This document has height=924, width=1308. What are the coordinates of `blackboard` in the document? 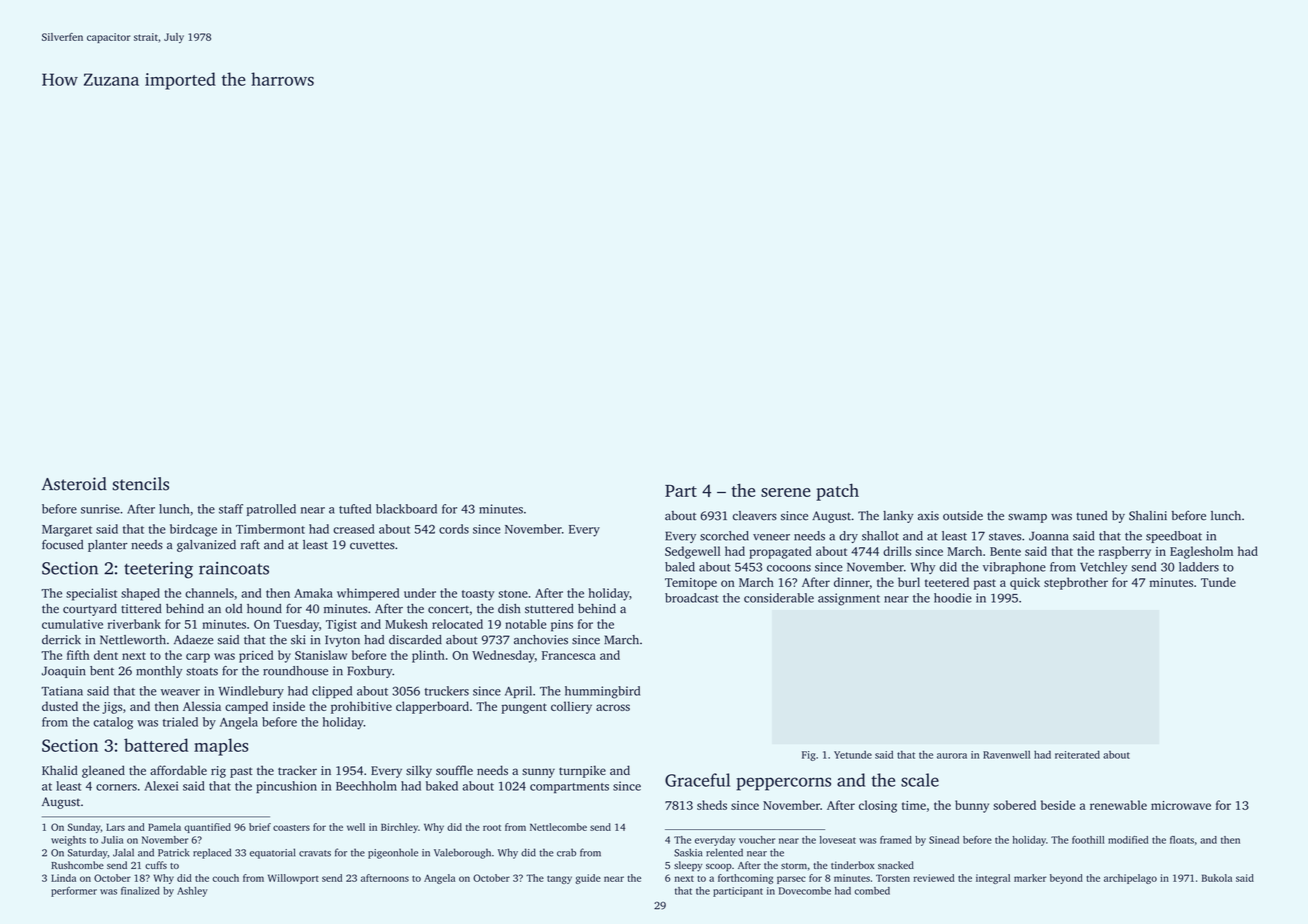 It's located at (406, 509).
